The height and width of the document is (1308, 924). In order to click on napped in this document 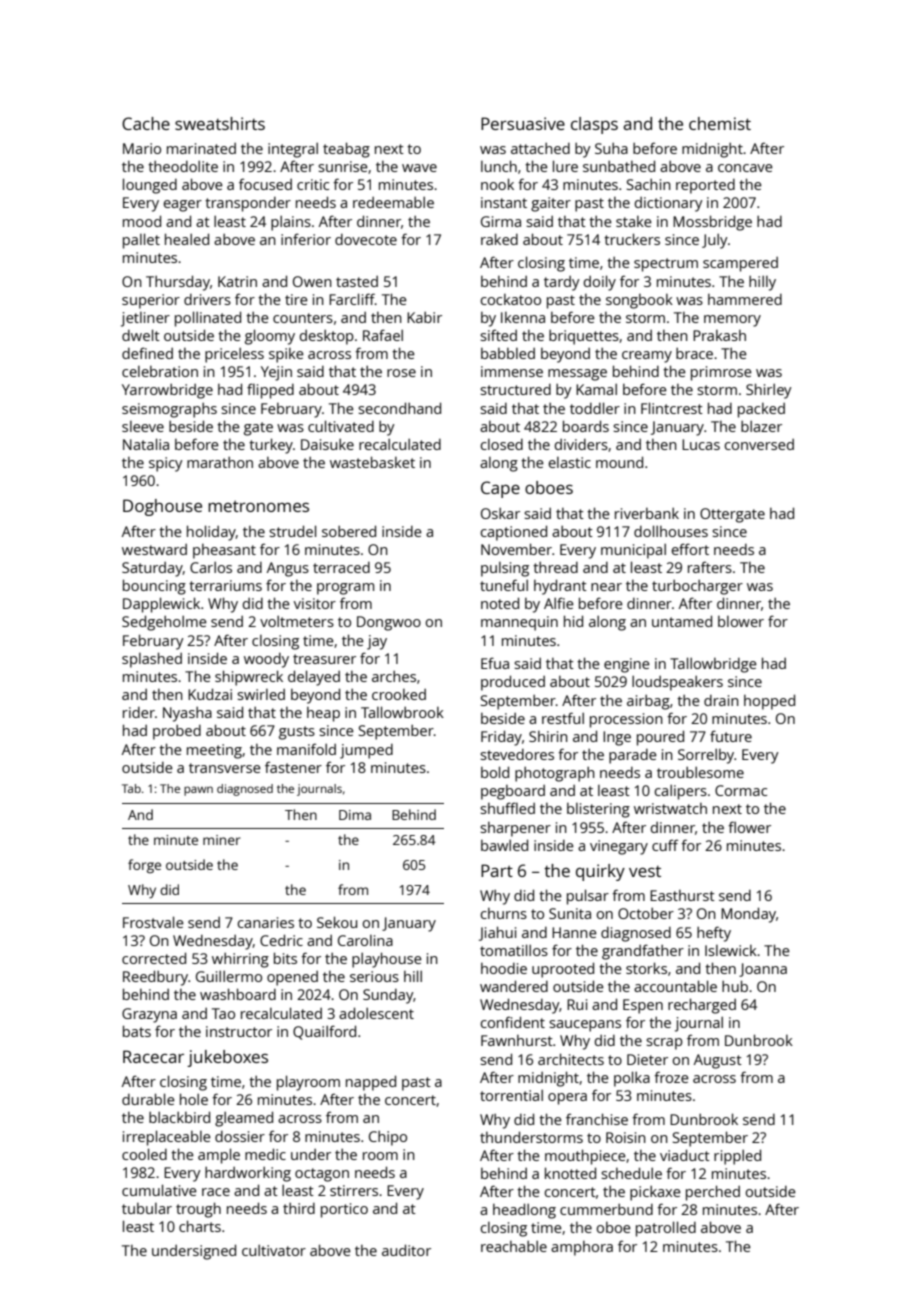, I will do `click(371, 1083)`.
